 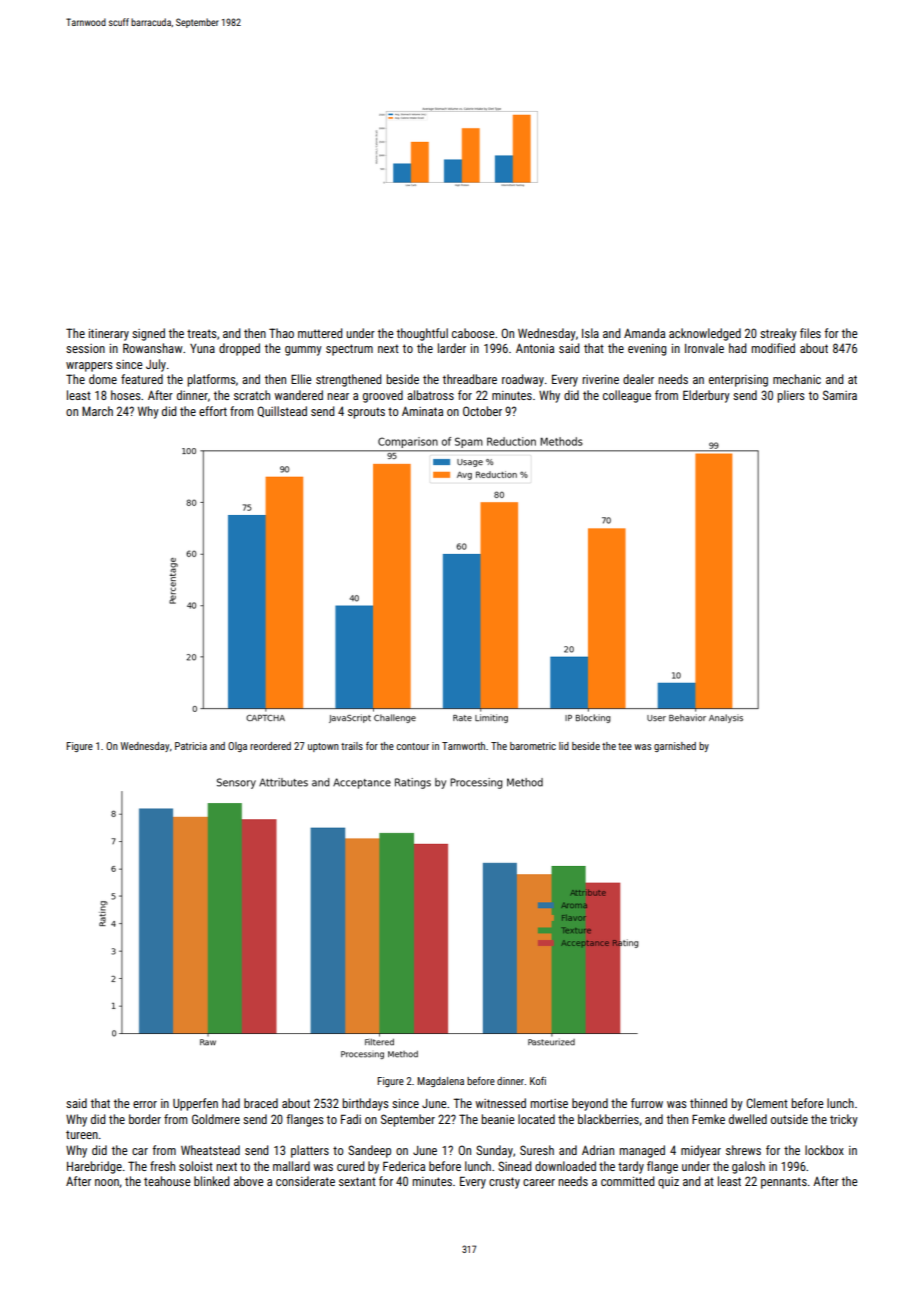 What do you see at coordinates (440, 1082) in the screenshot?
I see `Magdalena` at bounding box center [440, 1082].
